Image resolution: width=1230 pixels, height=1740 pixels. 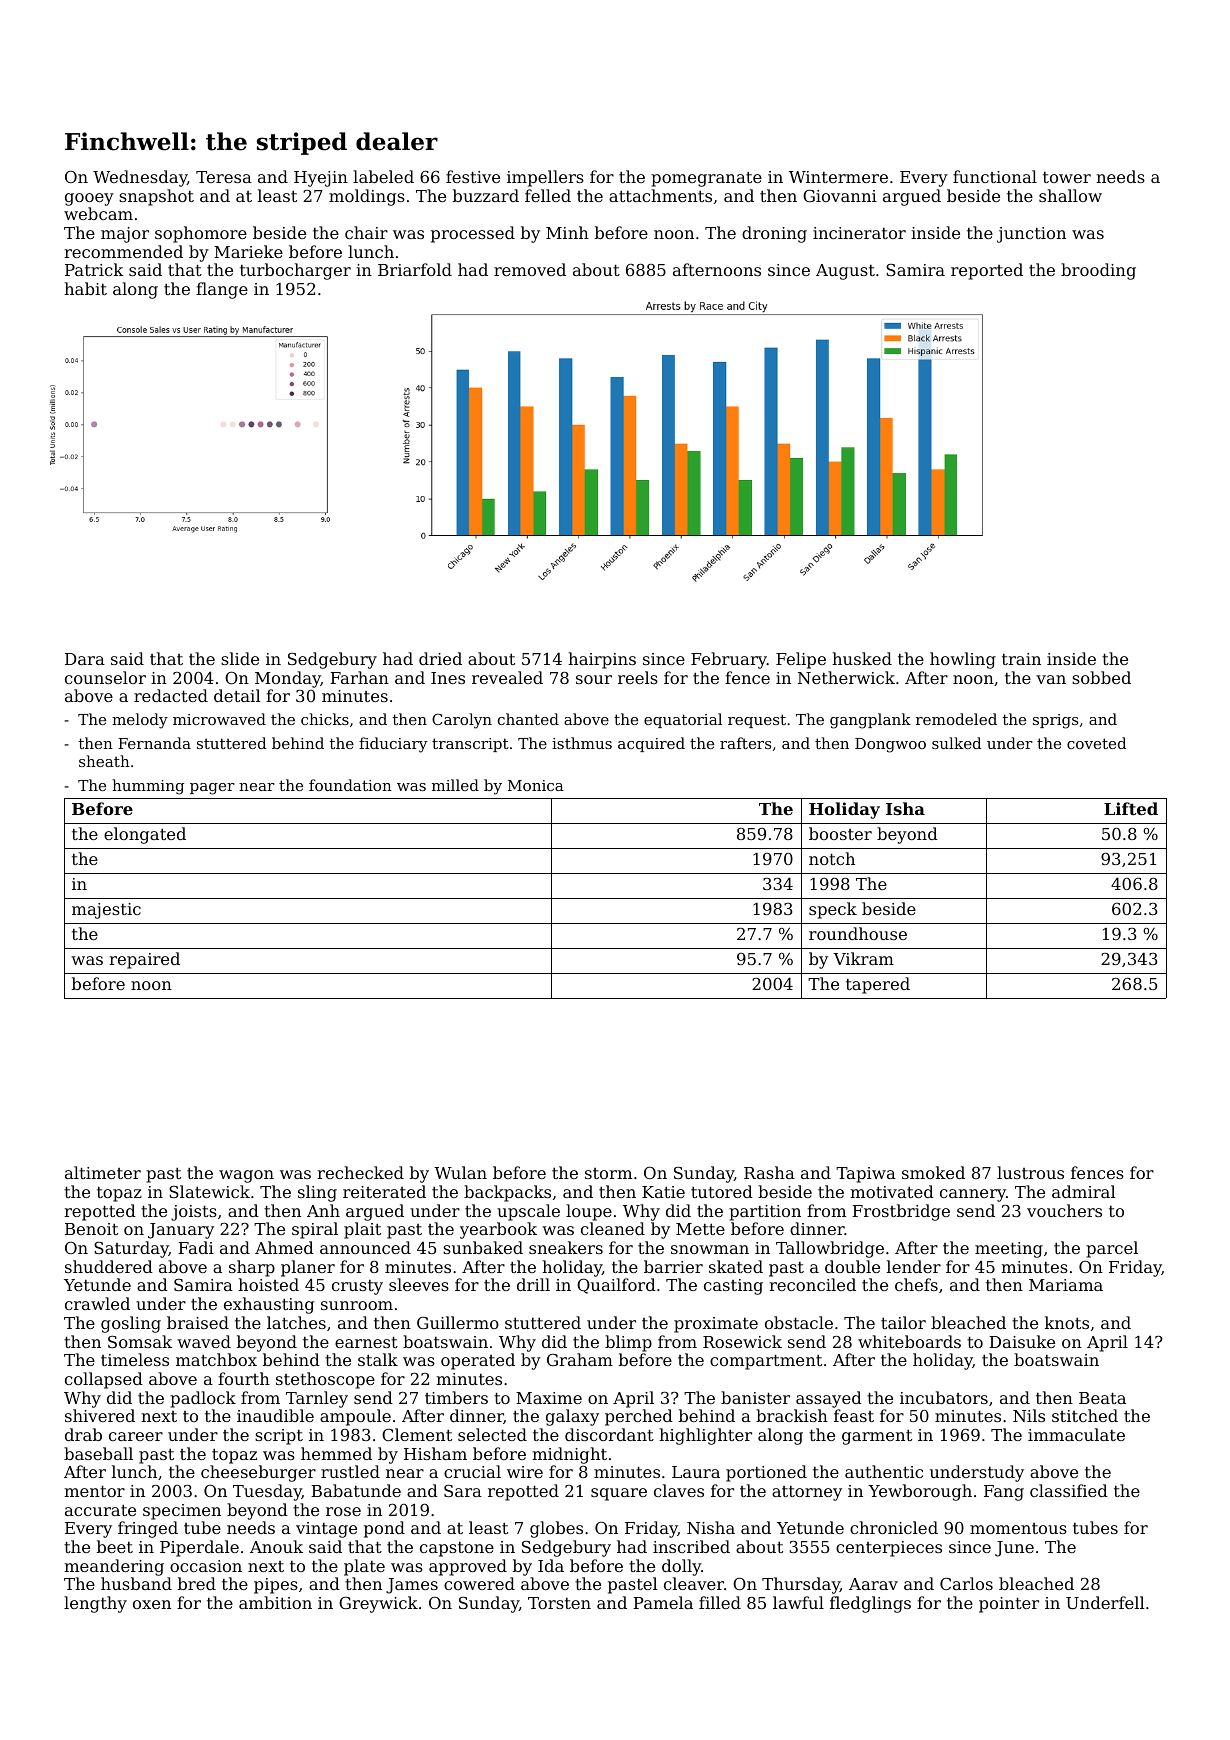 What do you see at coordinates (766, 1473) in the image?
I see `portioned` at bounding box center [766, 1473].
